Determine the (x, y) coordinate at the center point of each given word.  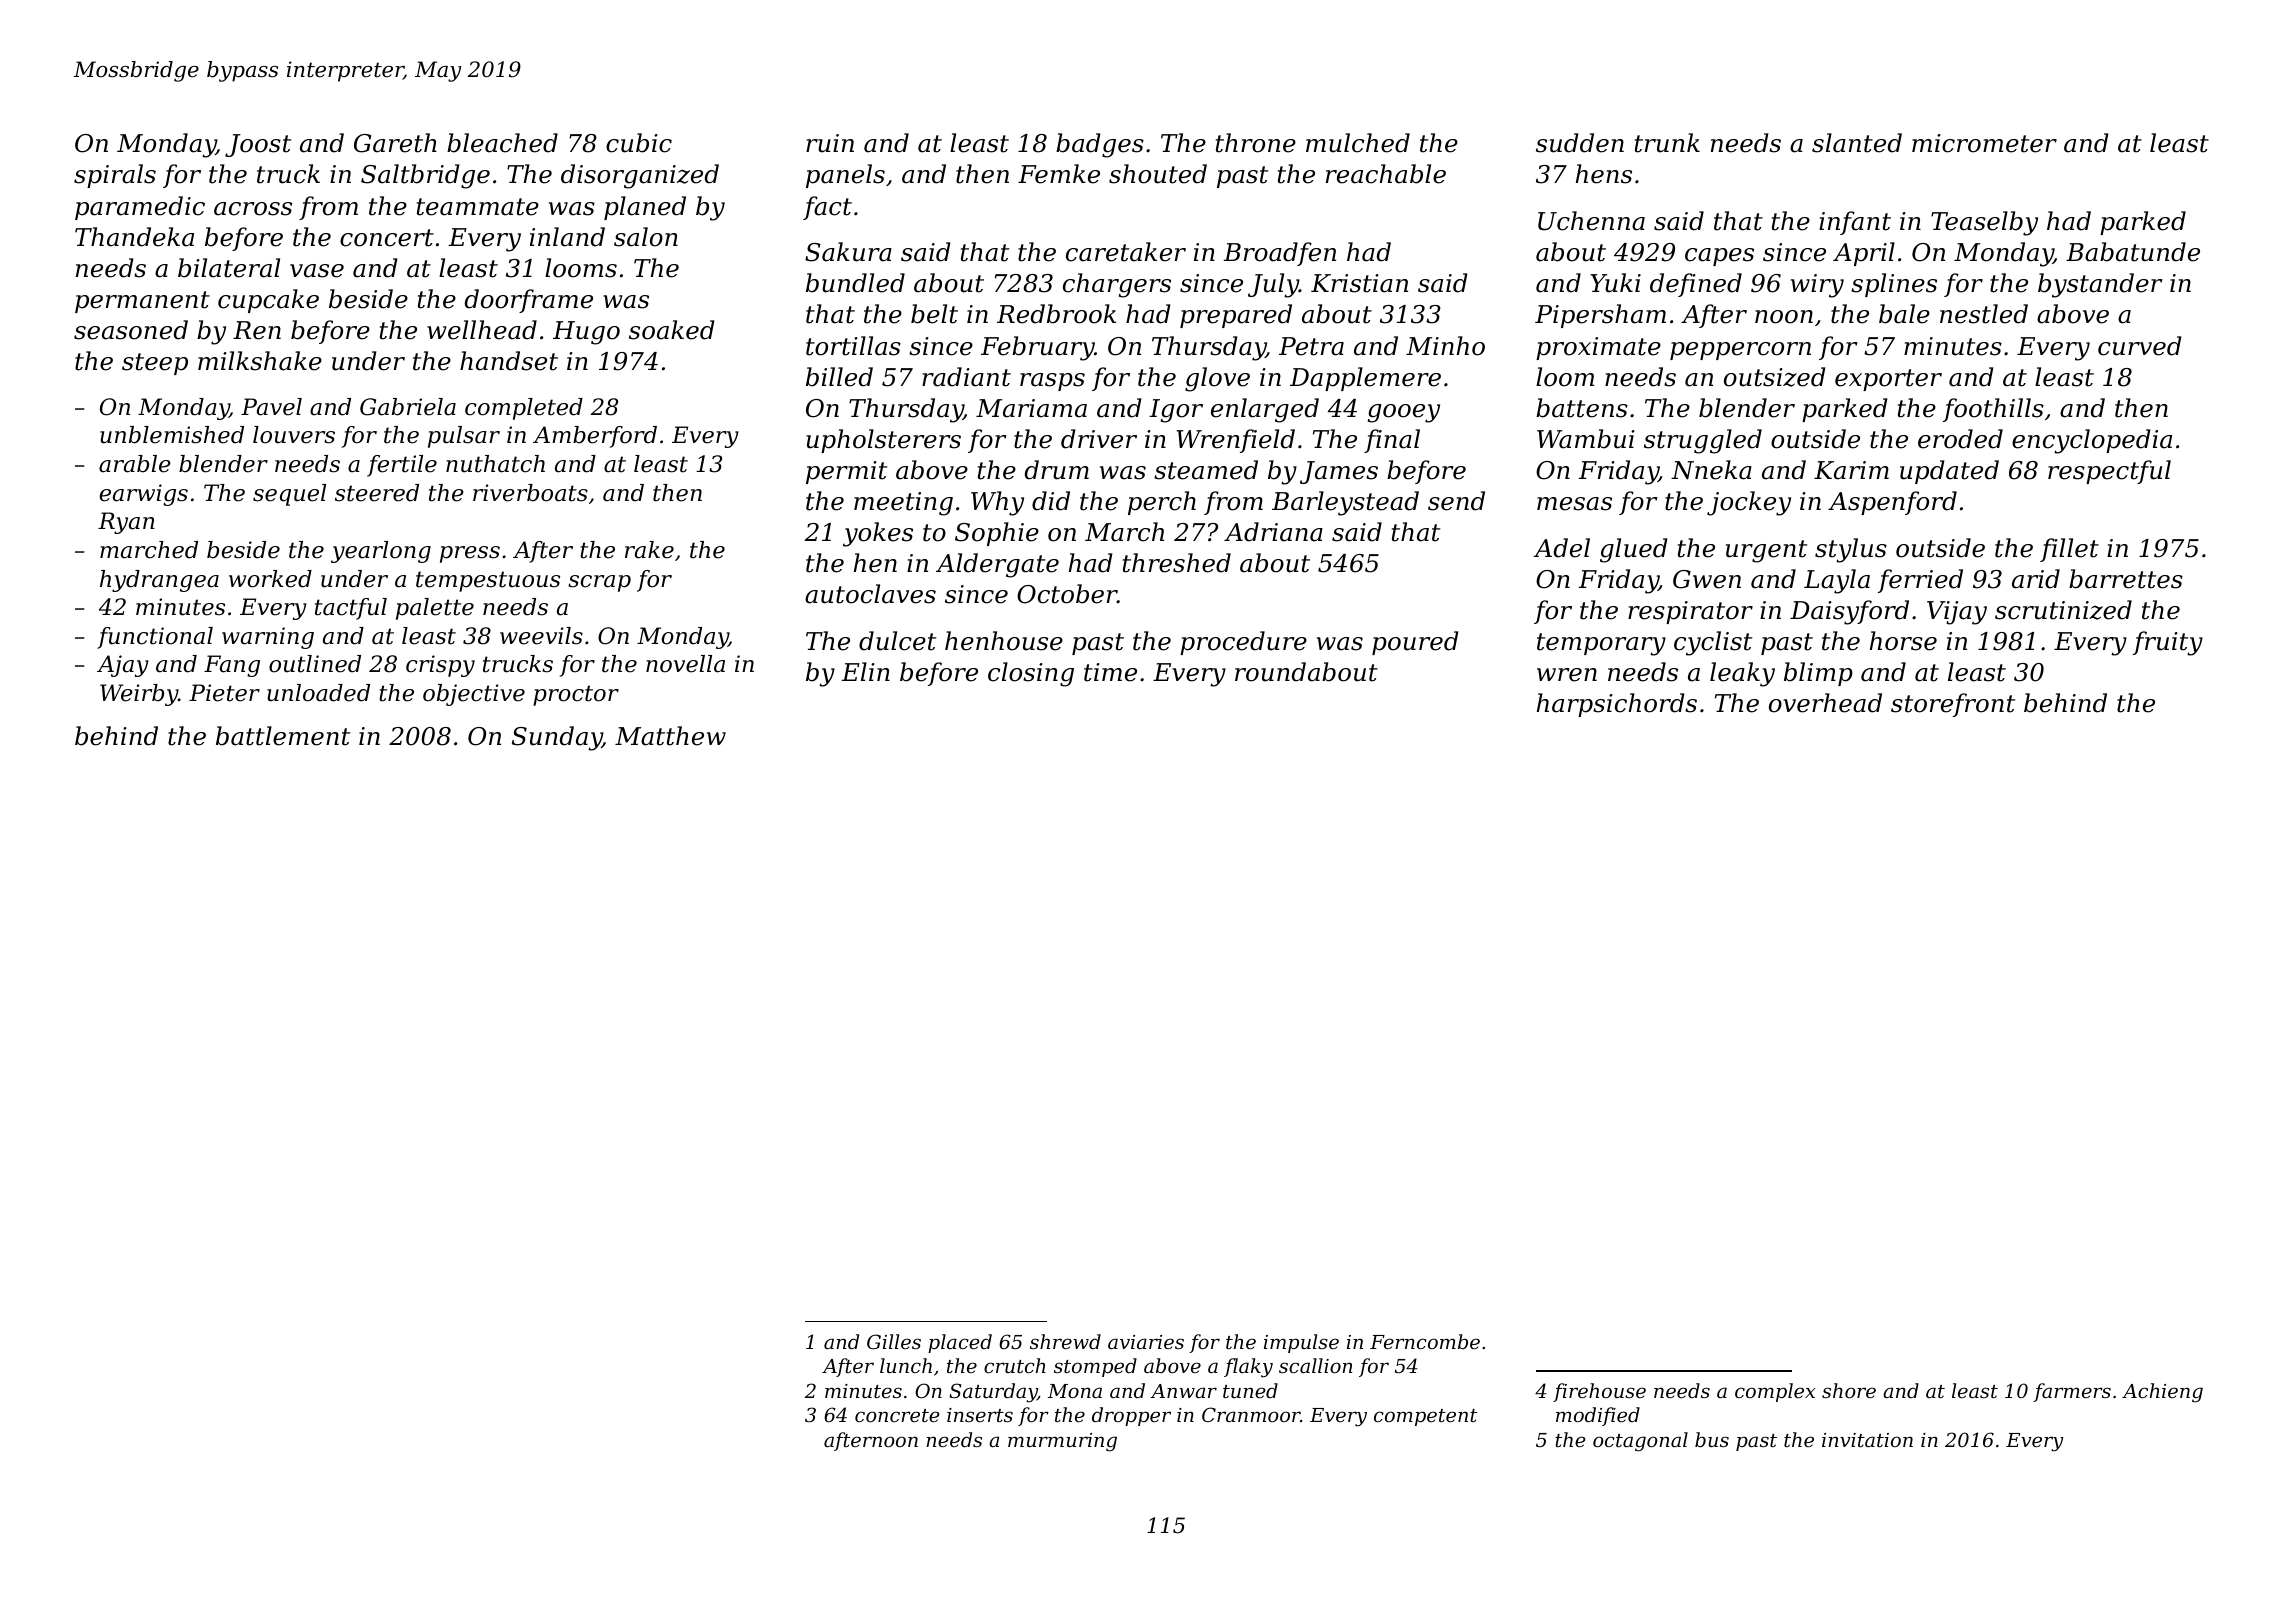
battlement (283, 736)
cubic (639, 143)
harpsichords (1617, 705)
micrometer (1984, 143)
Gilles (894, 1341)
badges (1100, 145)
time (1110, 672)
